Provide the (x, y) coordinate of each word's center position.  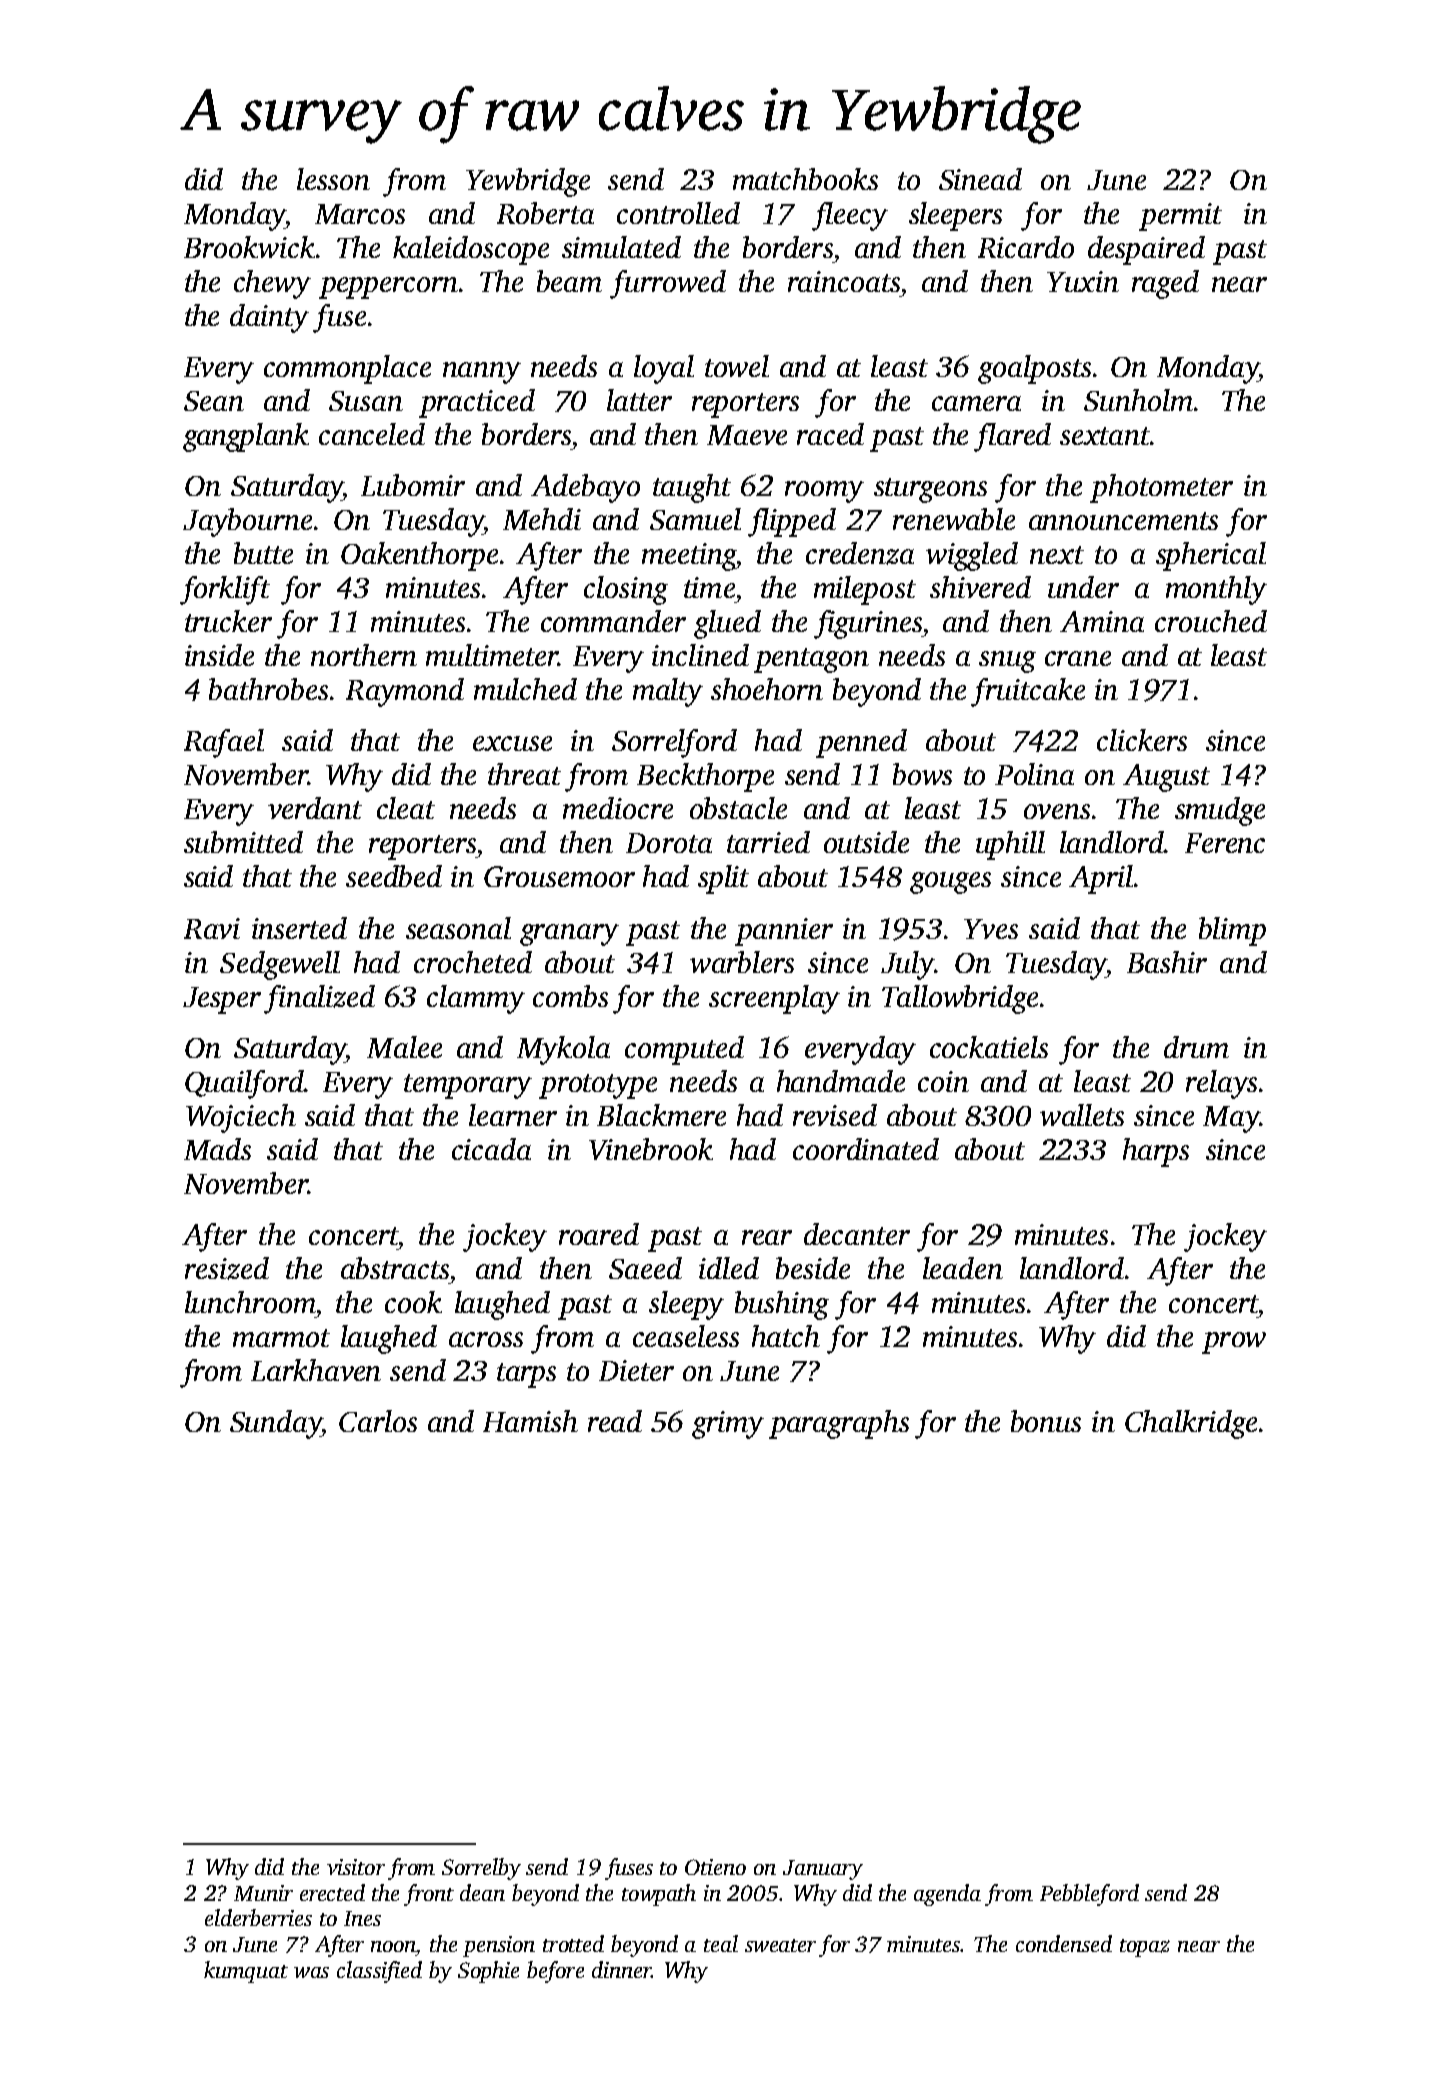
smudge (1220, 811)
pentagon (811, 660)
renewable (954, 519)
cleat (406, 808)
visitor (356, 1867)
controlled (678, 213)
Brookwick (249, 247)
